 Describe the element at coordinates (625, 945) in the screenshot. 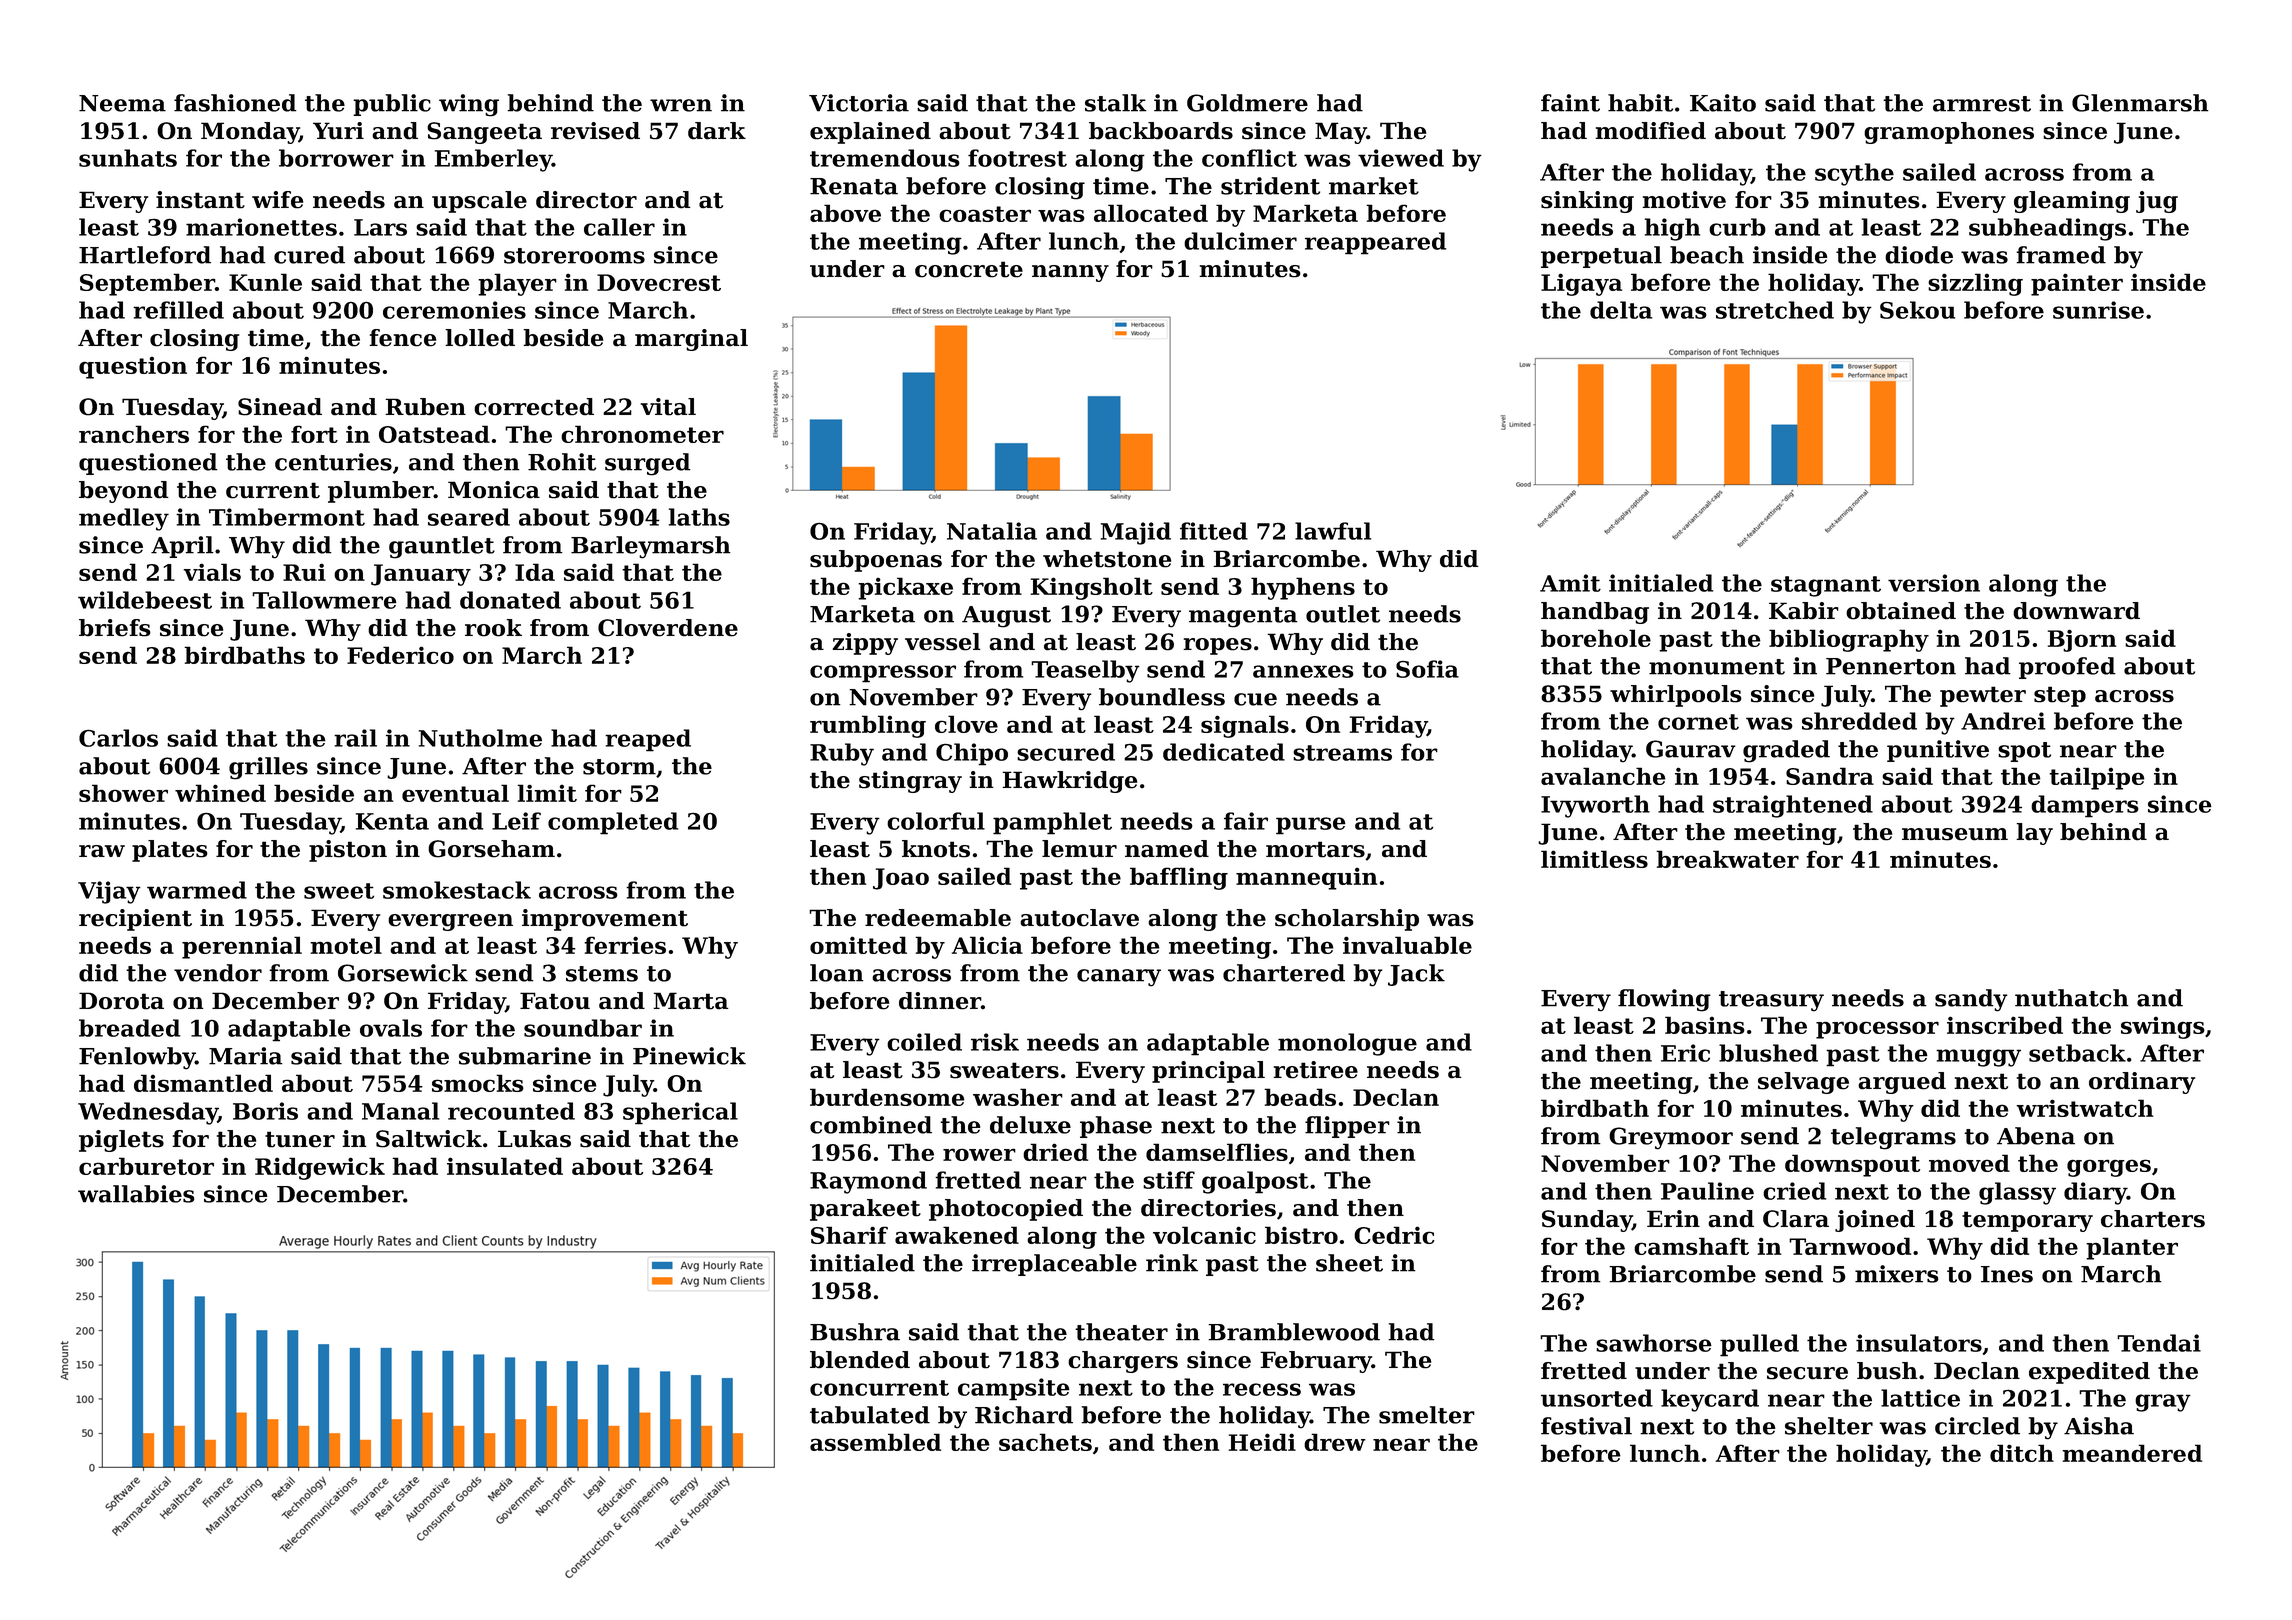

I see `ferries` at that location.
